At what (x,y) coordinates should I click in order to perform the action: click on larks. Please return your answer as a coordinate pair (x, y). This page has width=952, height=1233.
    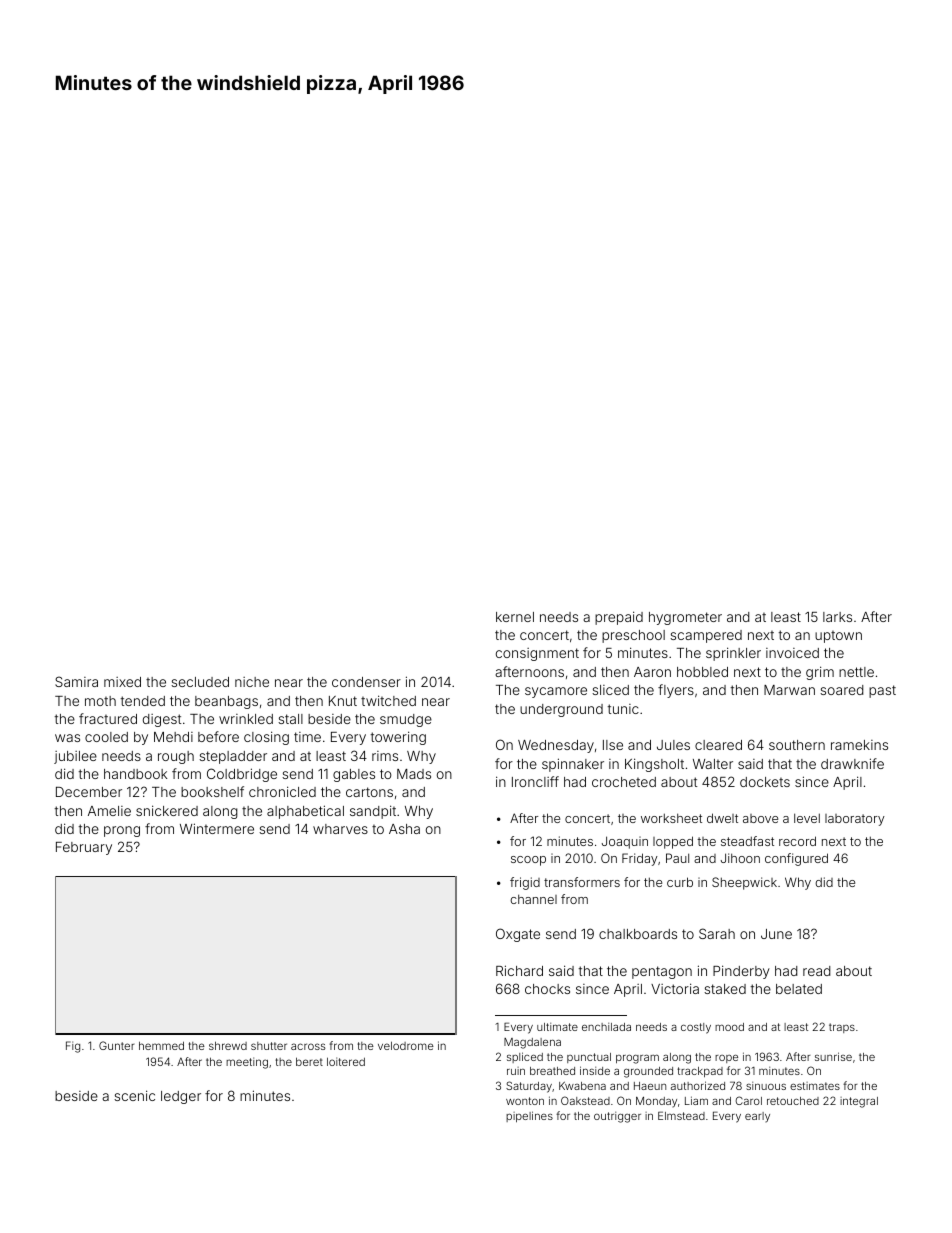
    Looking at the image, I should click on (837, 617).
